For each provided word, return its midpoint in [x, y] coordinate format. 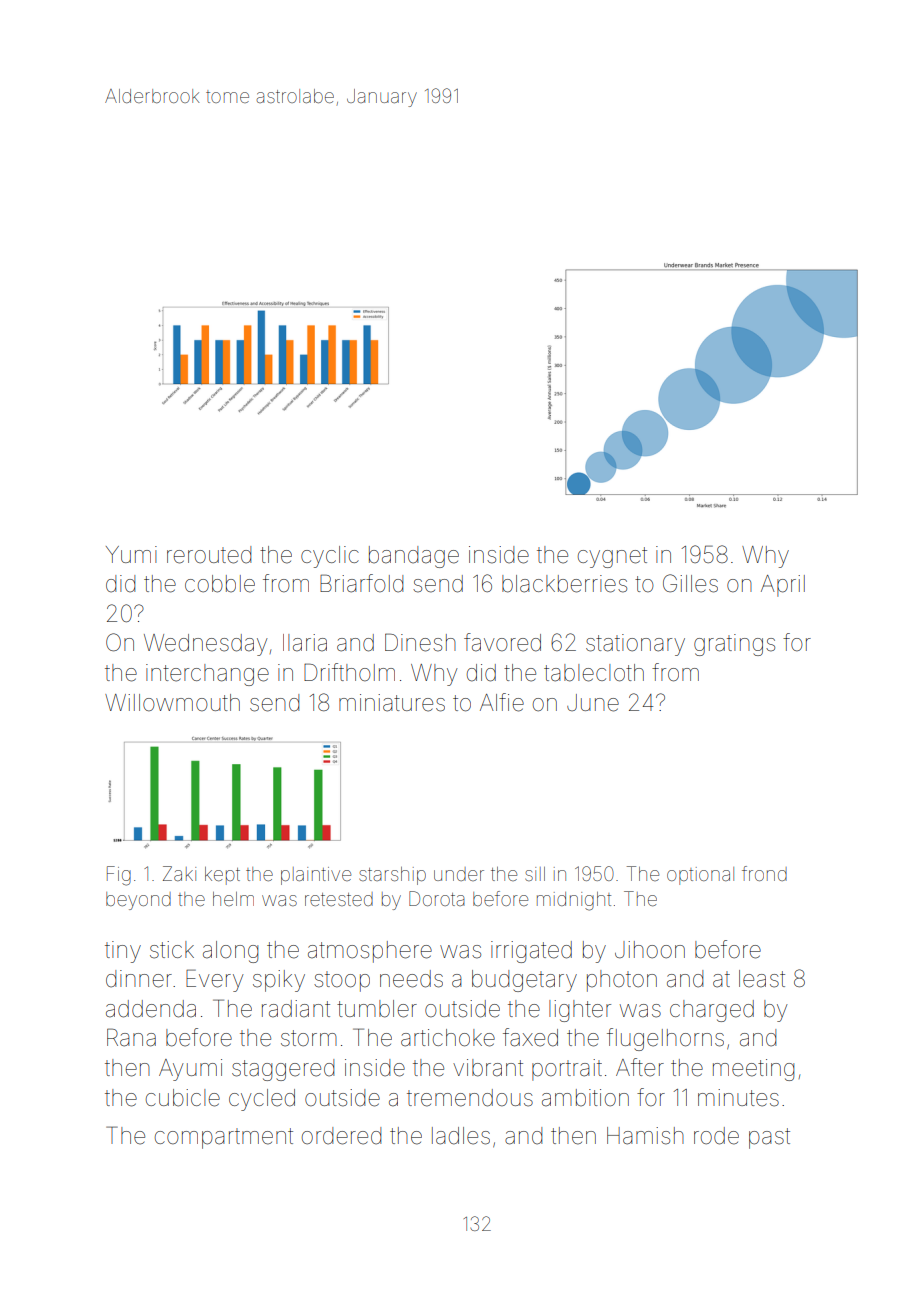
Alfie [502, 702]
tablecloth [594, 673]
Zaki [179, 873]
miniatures [392, 703]
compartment [224, 1138]
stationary [635, 645]
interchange [207, 675]
